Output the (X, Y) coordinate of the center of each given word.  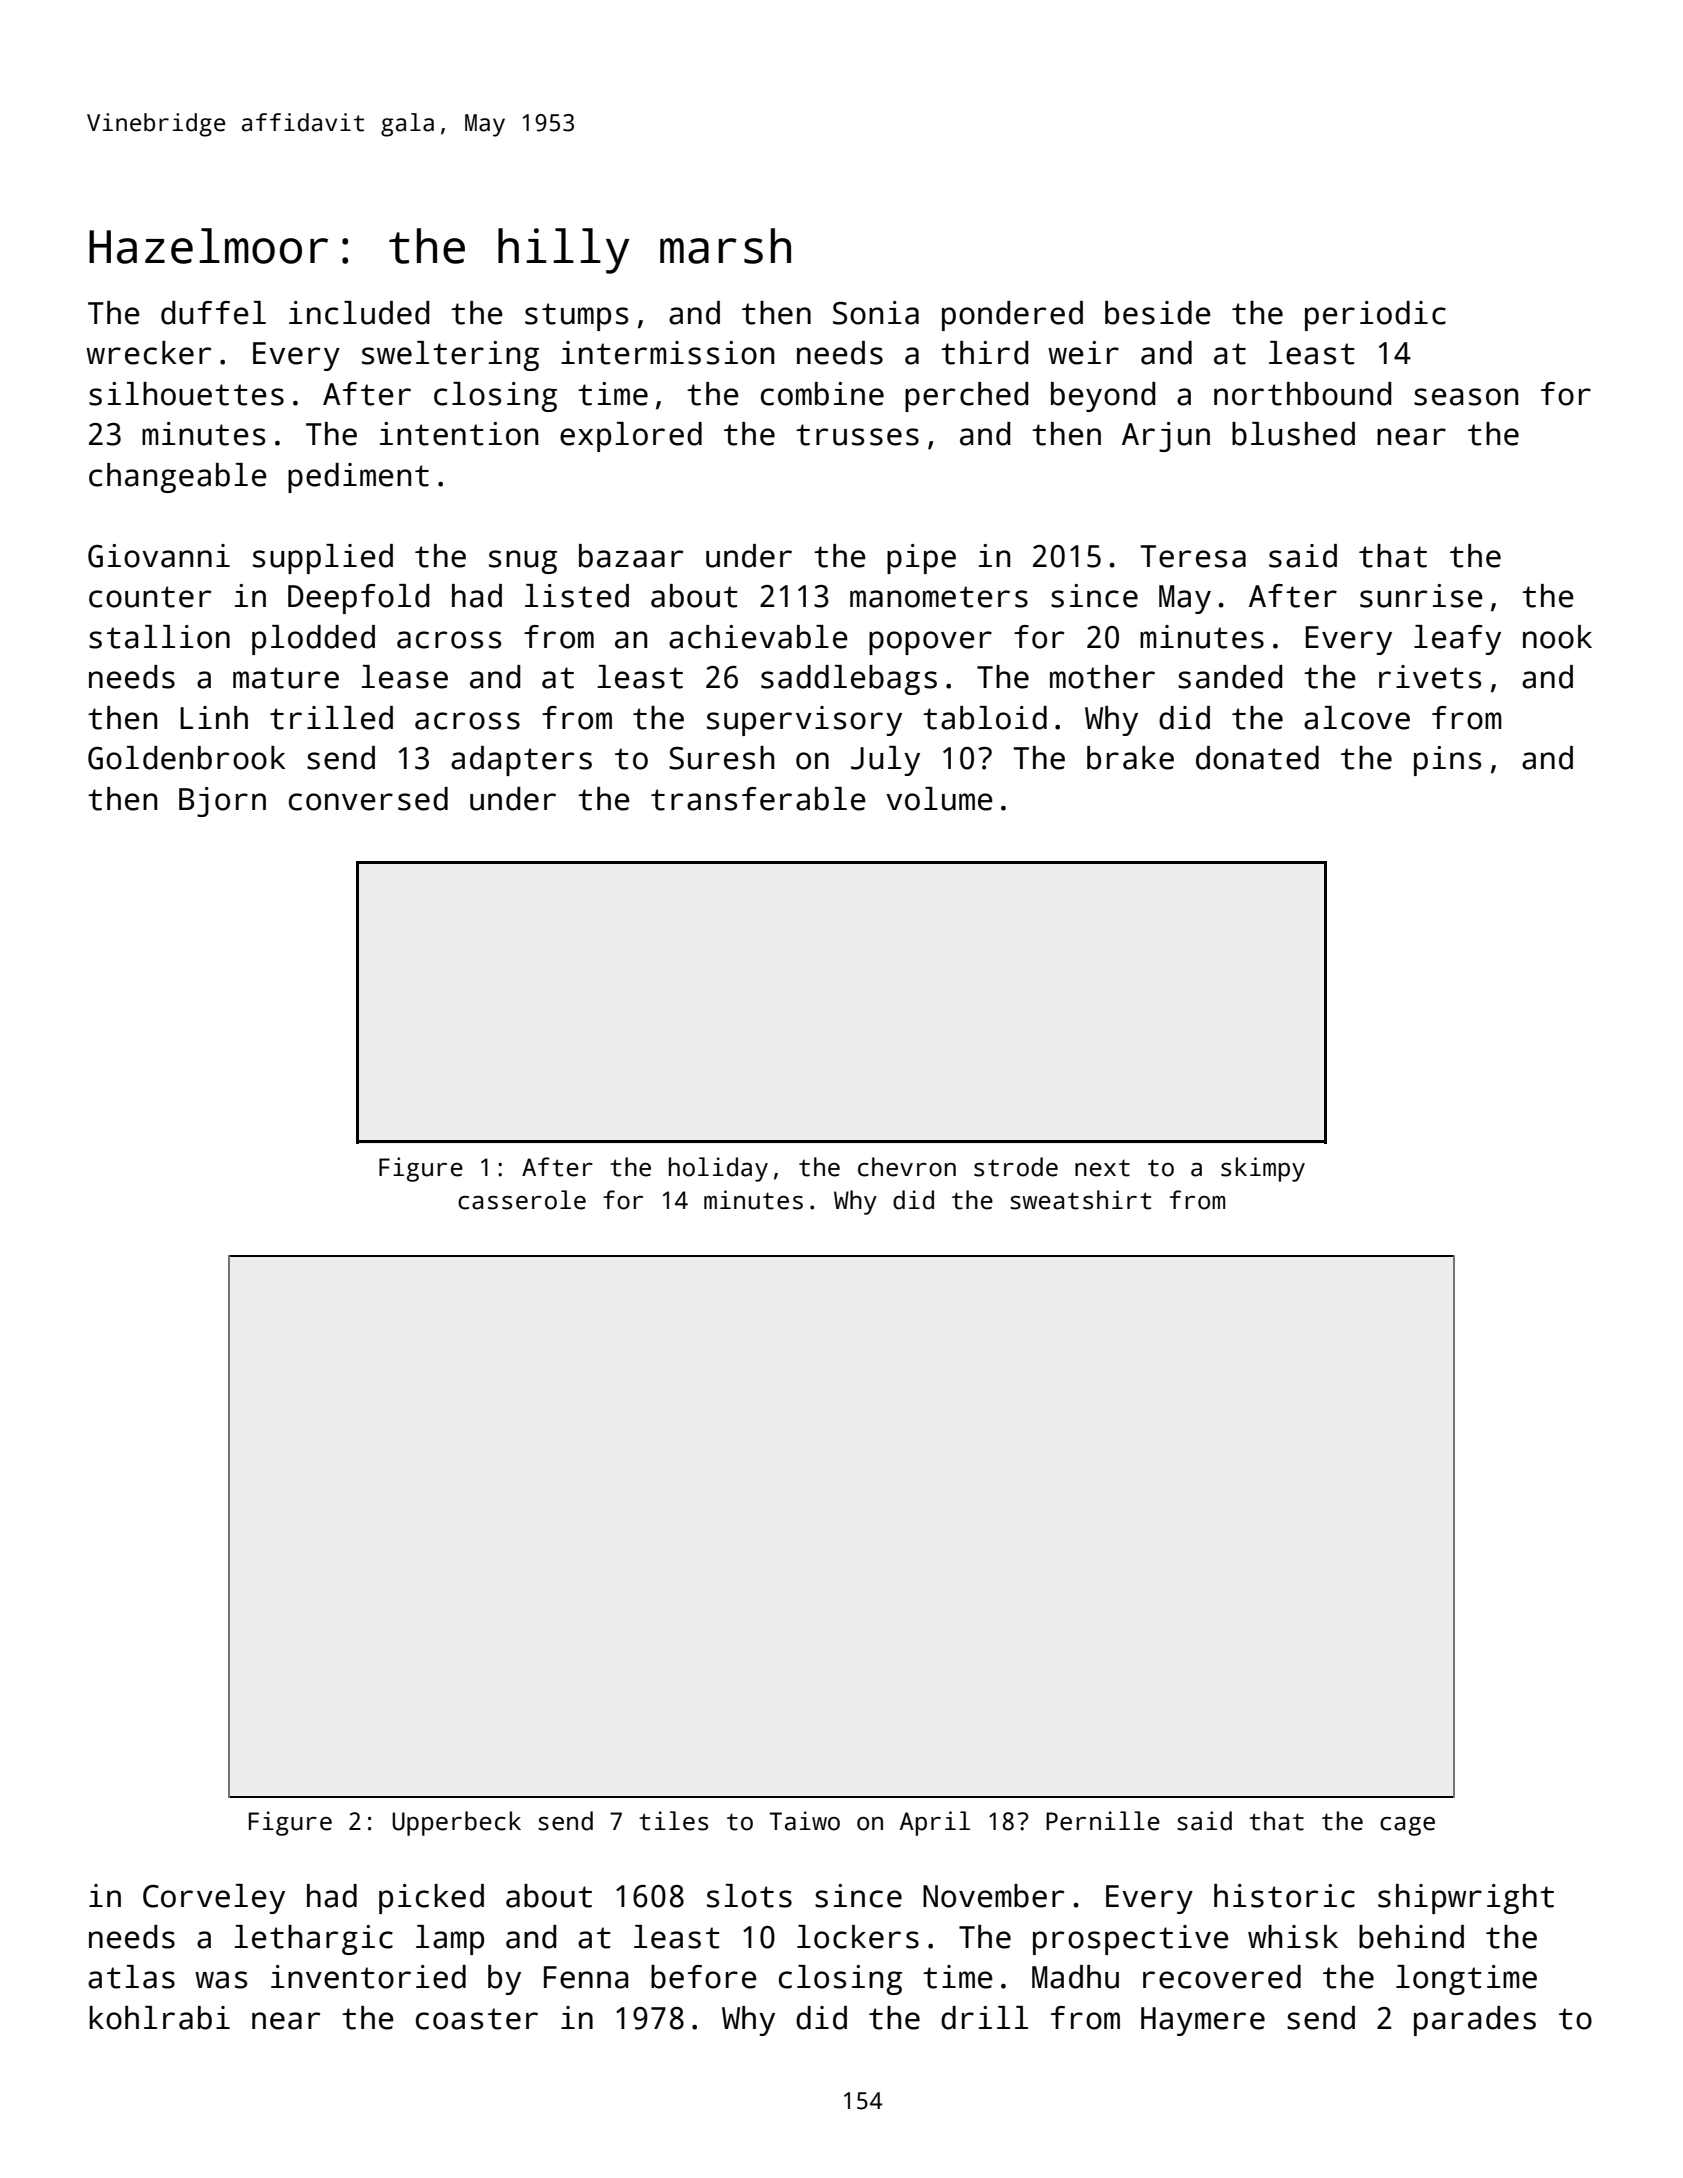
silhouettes (186, 394)
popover (930, 643)
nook (1557, 637)
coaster (477, 2019)
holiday (718, 1169)
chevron (907, 1167)
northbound (1302, 394)
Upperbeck (456, 1823)
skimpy (1263, 1169)
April (935, 1823)
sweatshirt (1080, 1200)
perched (966, 397)
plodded (313, 640)
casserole (522, 1200)
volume (939, 799)
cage (1407, 1826)
